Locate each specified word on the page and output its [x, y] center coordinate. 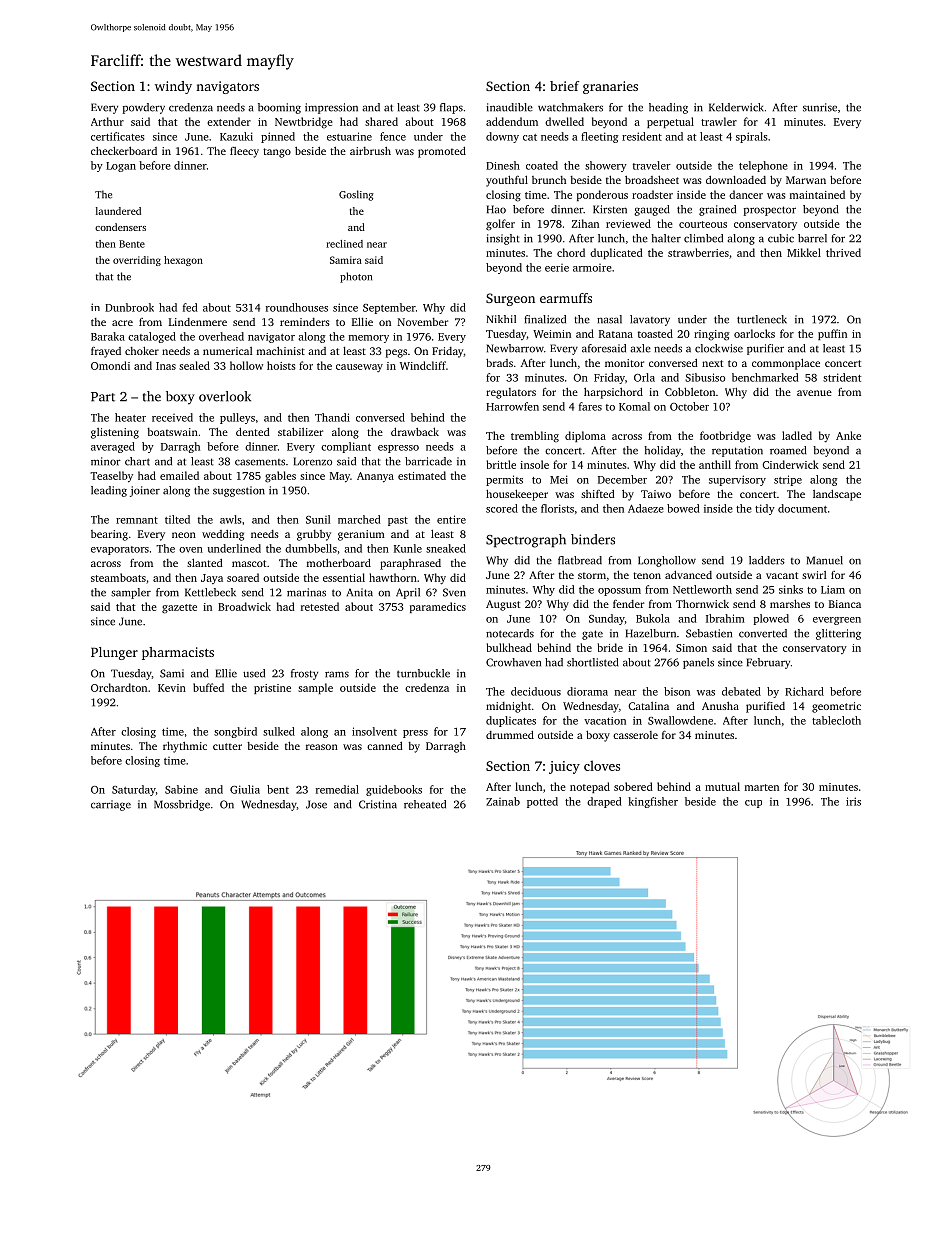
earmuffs [566, 298]
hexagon [183, 261]
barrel [812, 238]
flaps [451, 108]
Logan [121, 167]
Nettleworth [702, 589]
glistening [115, 433]
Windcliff [423, 365]
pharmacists [178, 653]
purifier [765, 349]
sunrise [820, 107]
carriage [111, 805]
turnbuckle [423, 673]
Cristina [378, 804]
